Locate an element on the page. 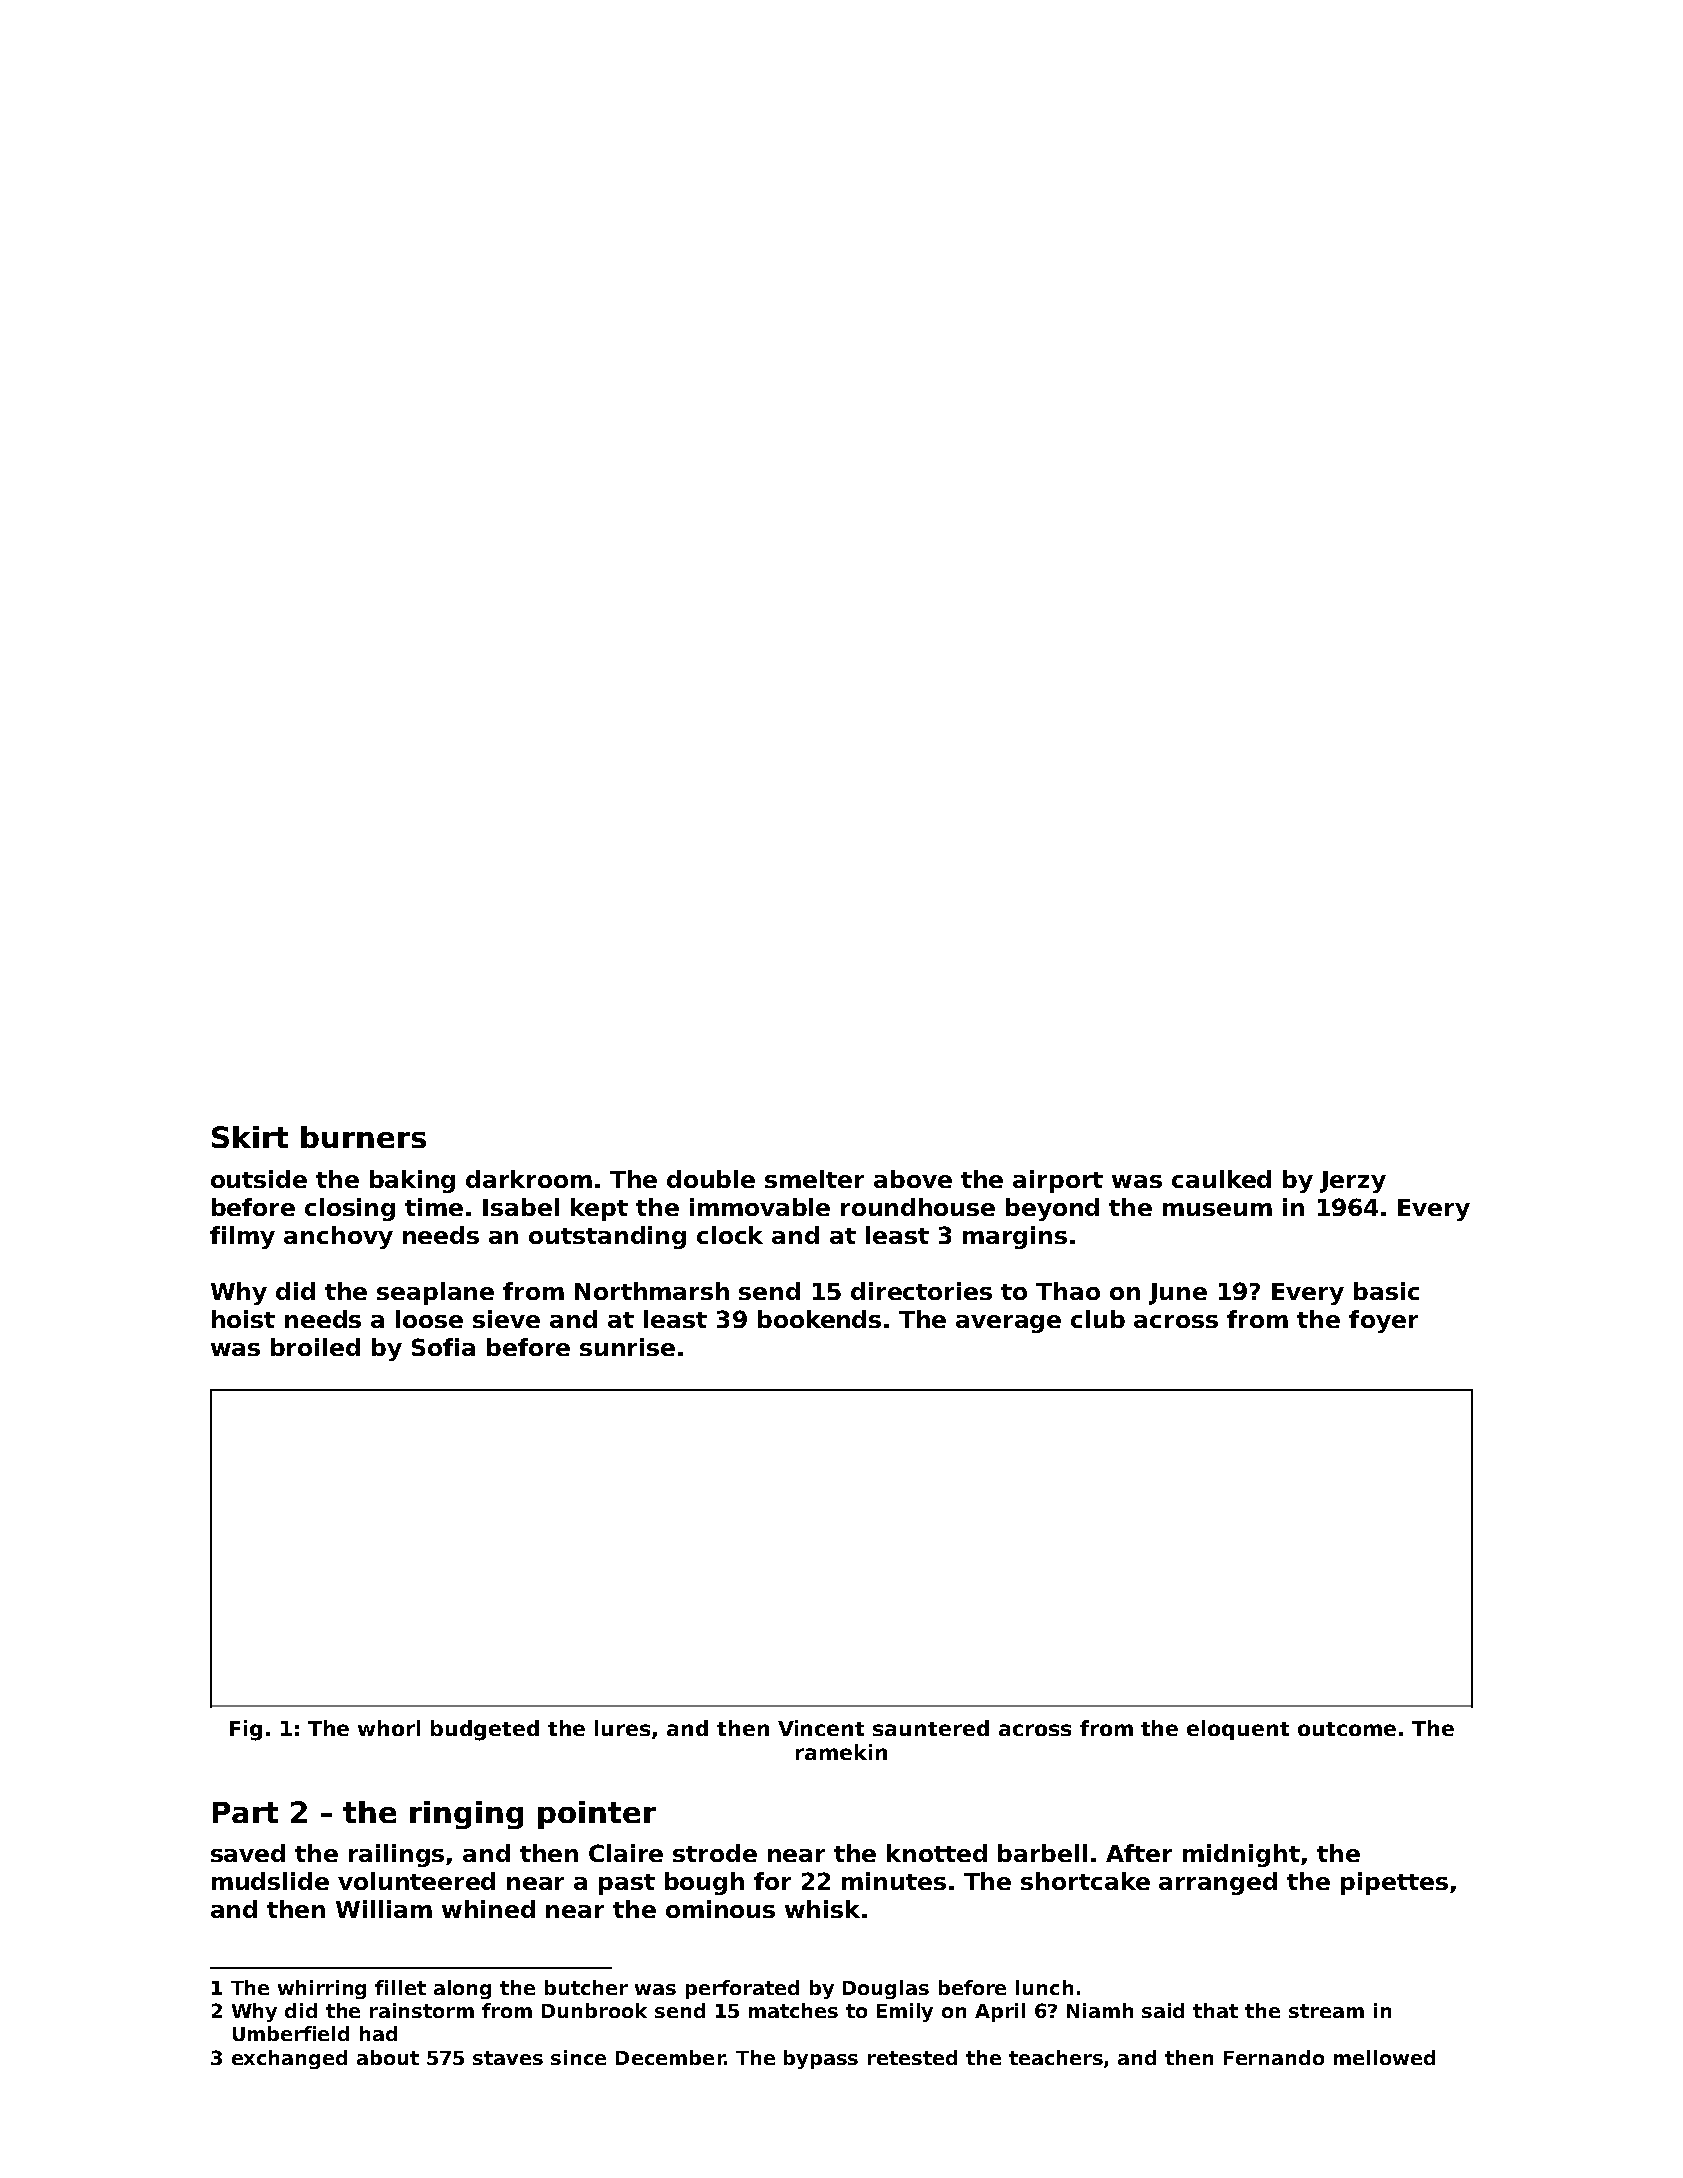 This image has width=1683, height=2178. whorl is located at coordinates (389, 1728).
